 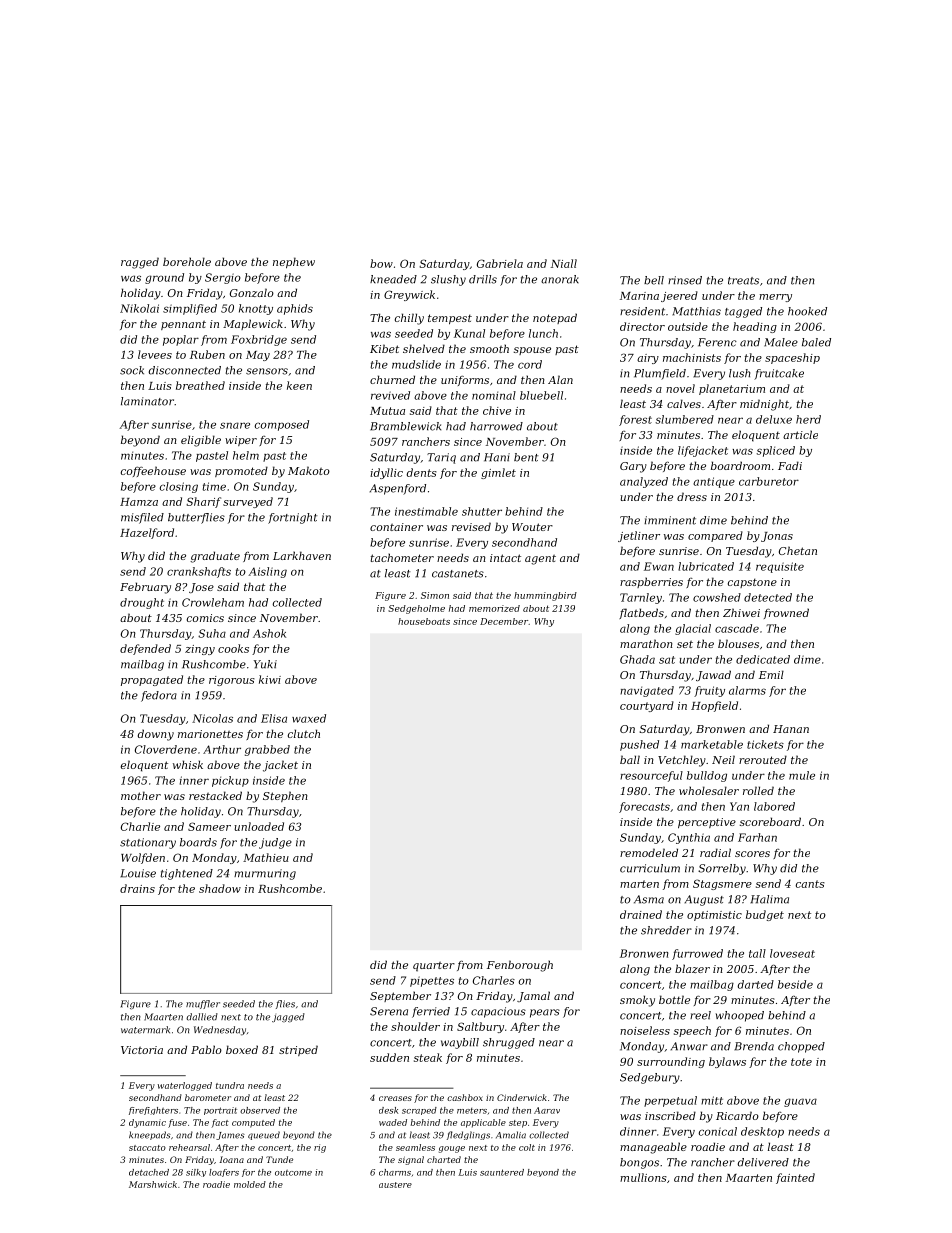 I want to click on agent, so click(x=540, y=560).
